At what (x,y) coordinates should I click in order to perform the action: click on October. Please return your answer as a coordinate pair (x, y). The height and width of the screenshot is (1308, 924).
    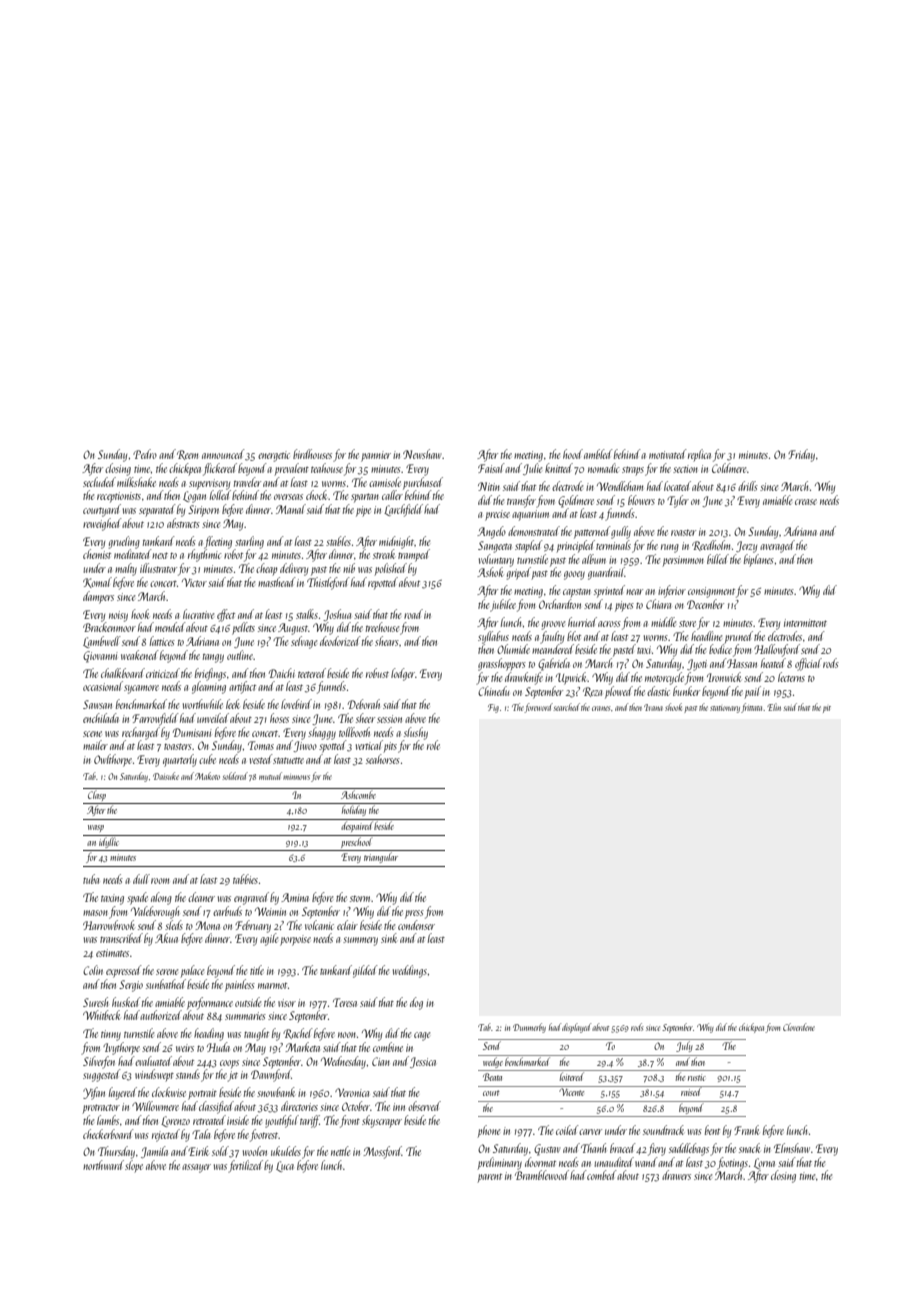
    Looking at the image, I should click on (356, 1106).
